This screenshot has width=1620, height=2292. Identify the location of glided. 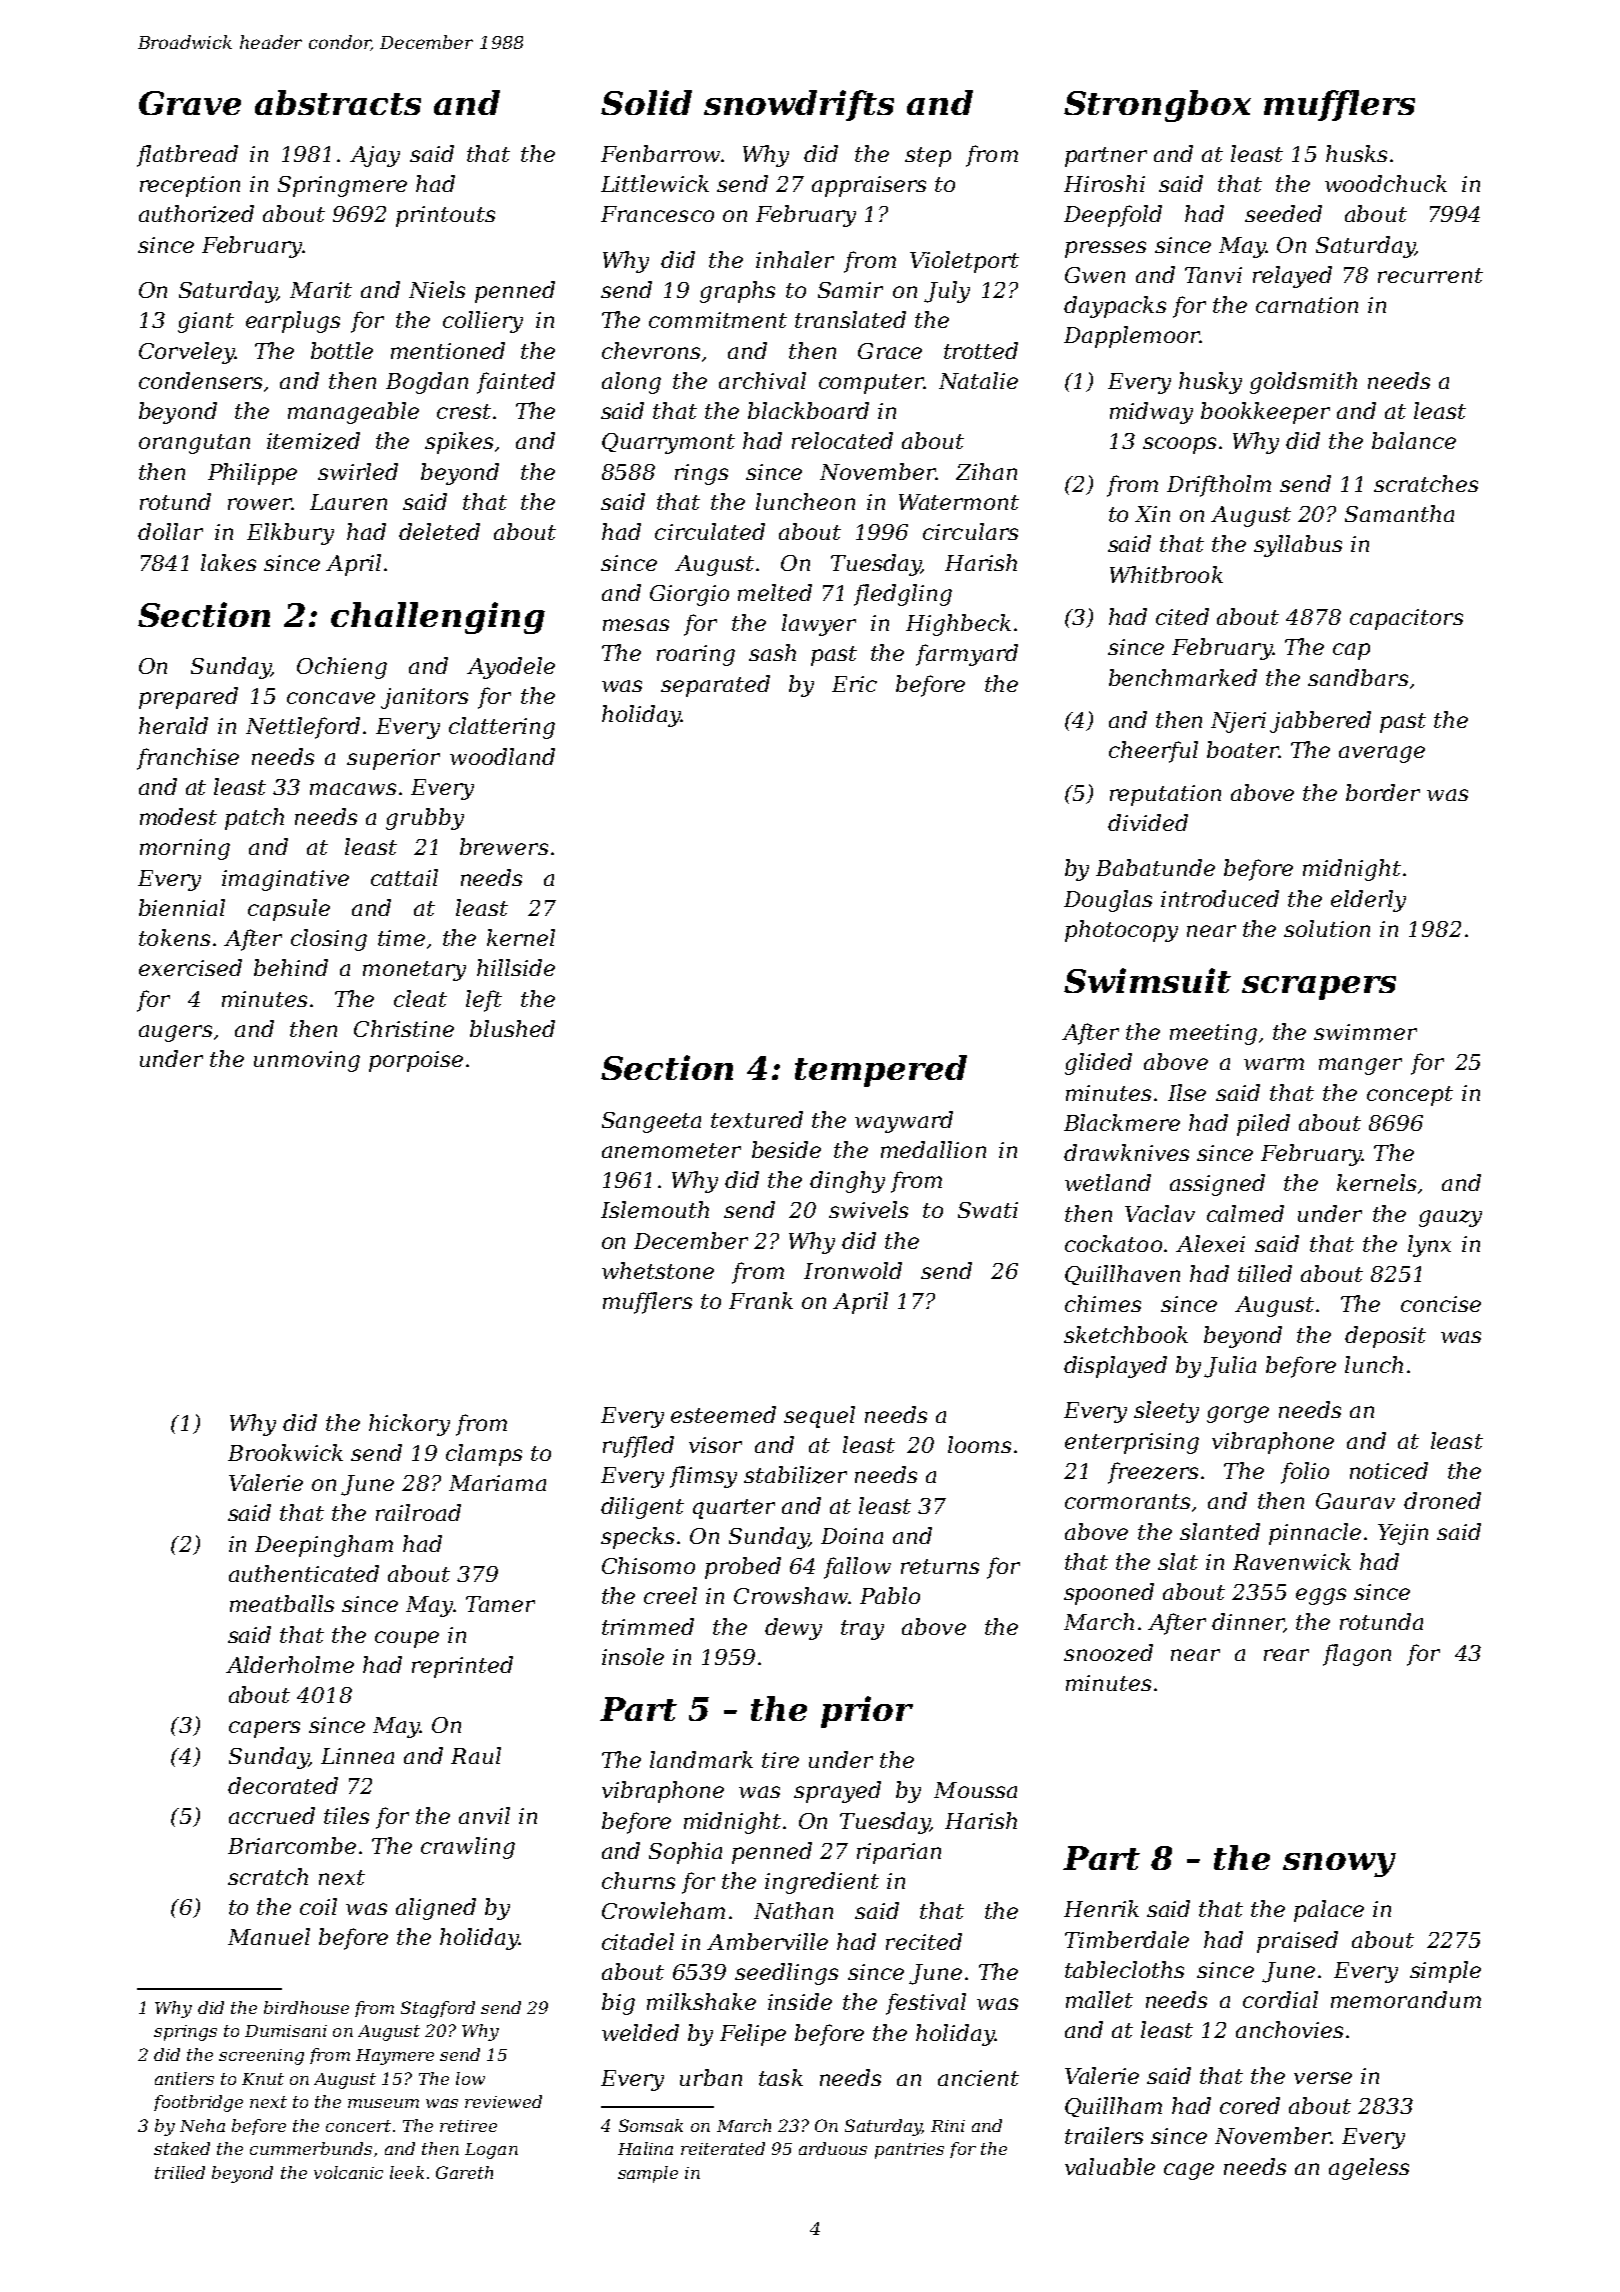
(1098, 1064).
